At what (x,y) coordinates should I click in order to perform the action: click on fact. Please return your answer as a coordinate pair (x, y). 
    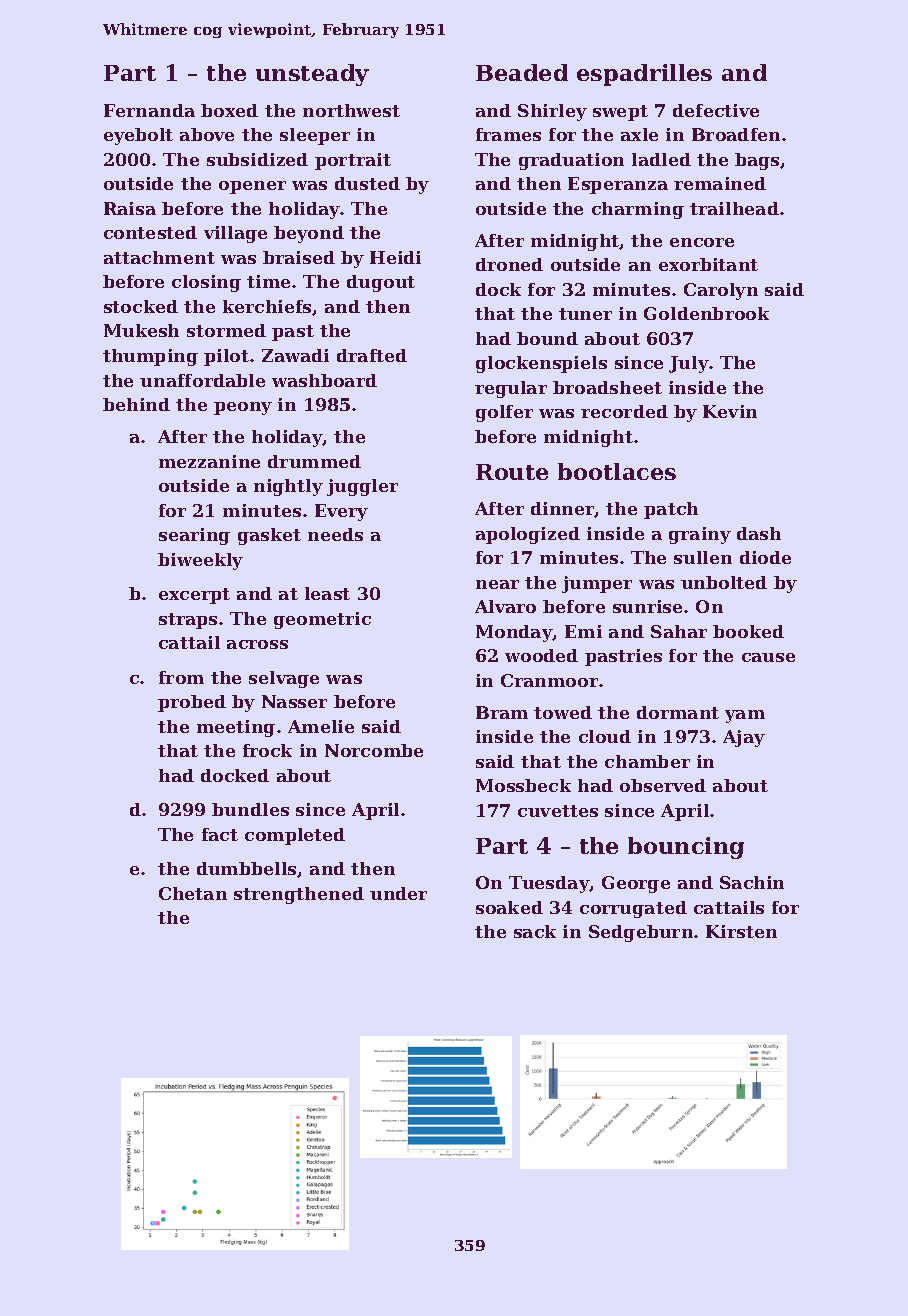
    Looking at the image, I should click on (220, 834).
